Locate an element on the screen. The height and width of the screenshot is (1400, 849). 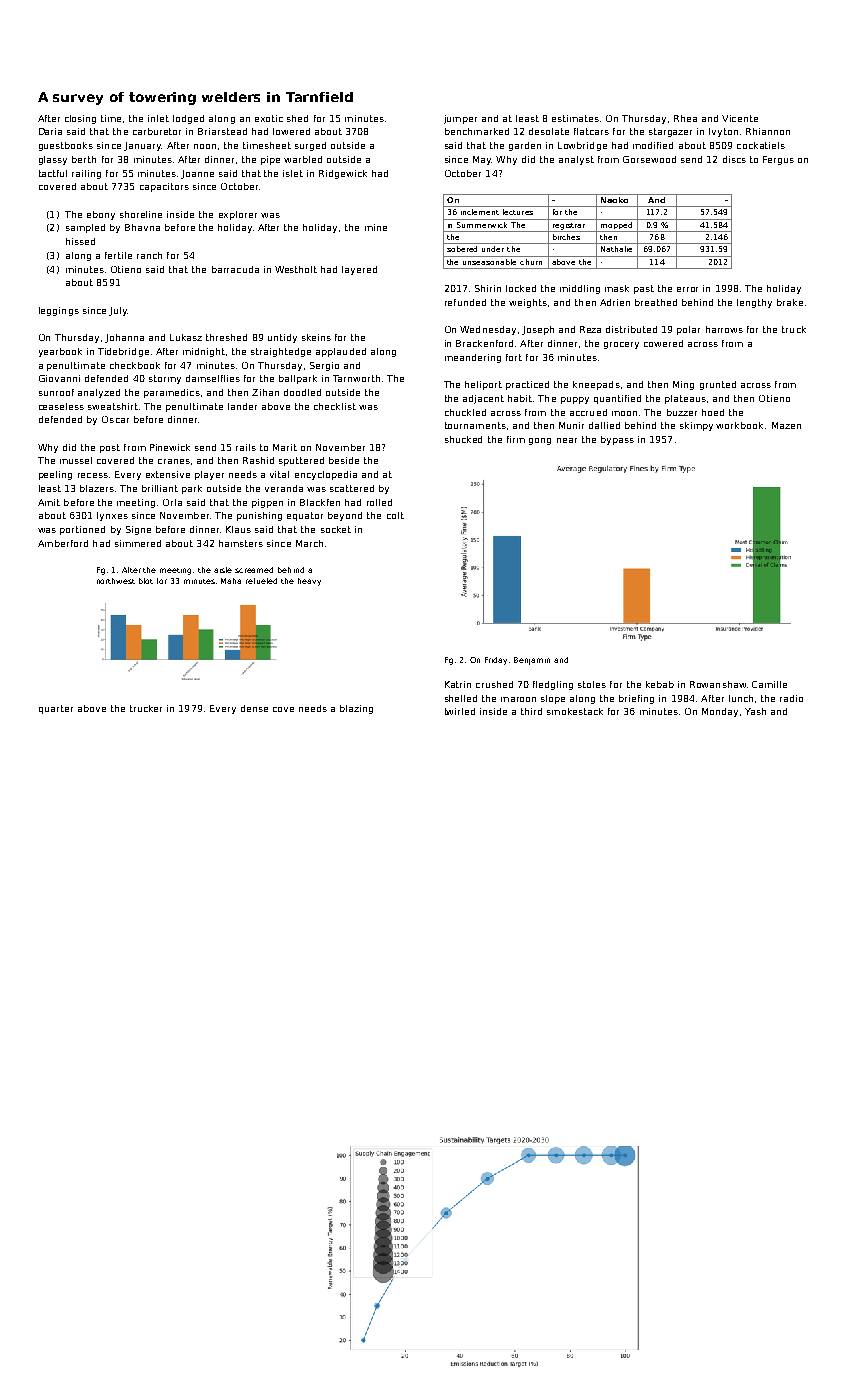
Mazen is located at coordinates (786, 425).
